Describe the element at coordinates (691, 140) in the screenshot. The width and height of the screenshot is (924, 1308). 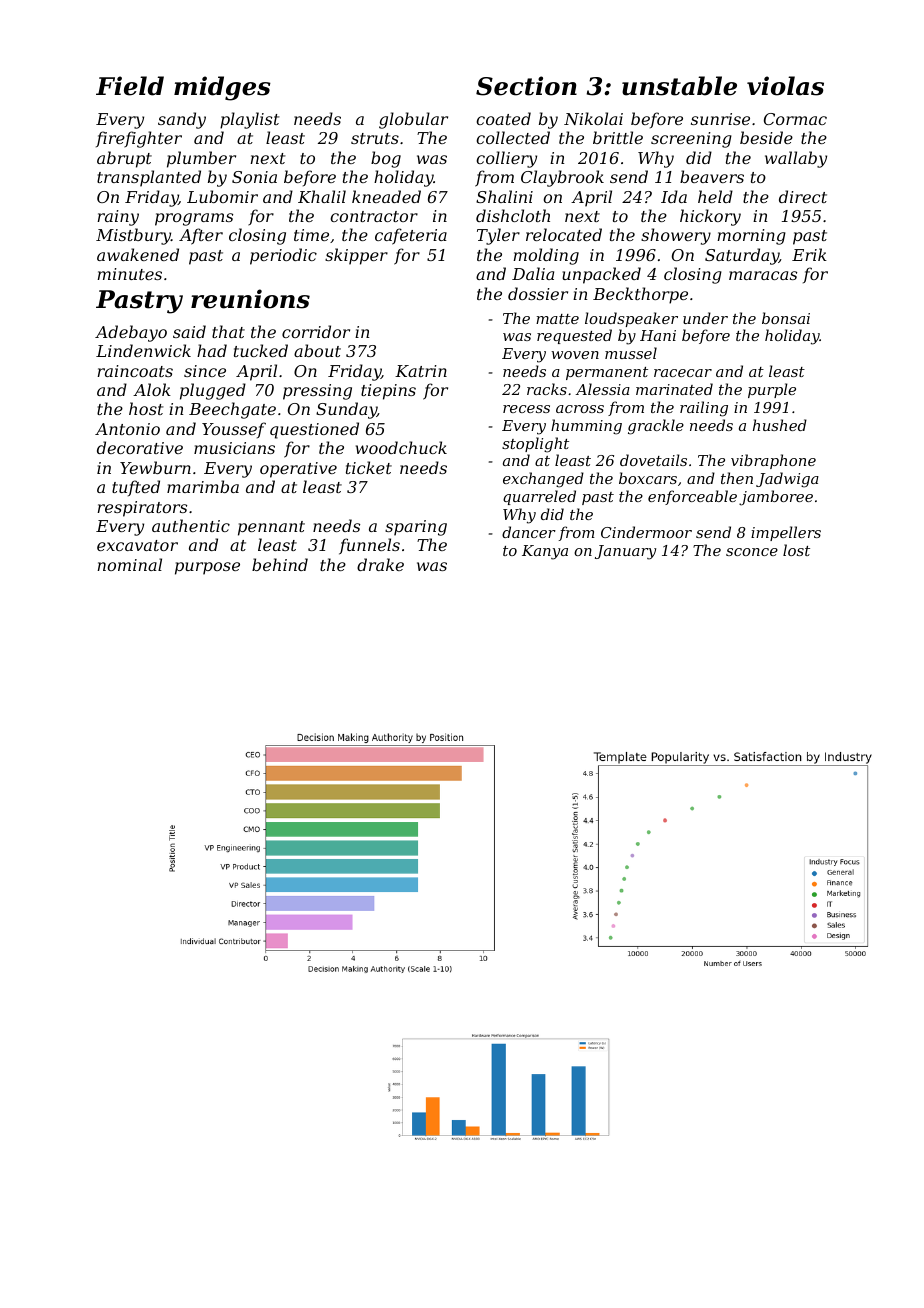
I see `screening` at that location.
